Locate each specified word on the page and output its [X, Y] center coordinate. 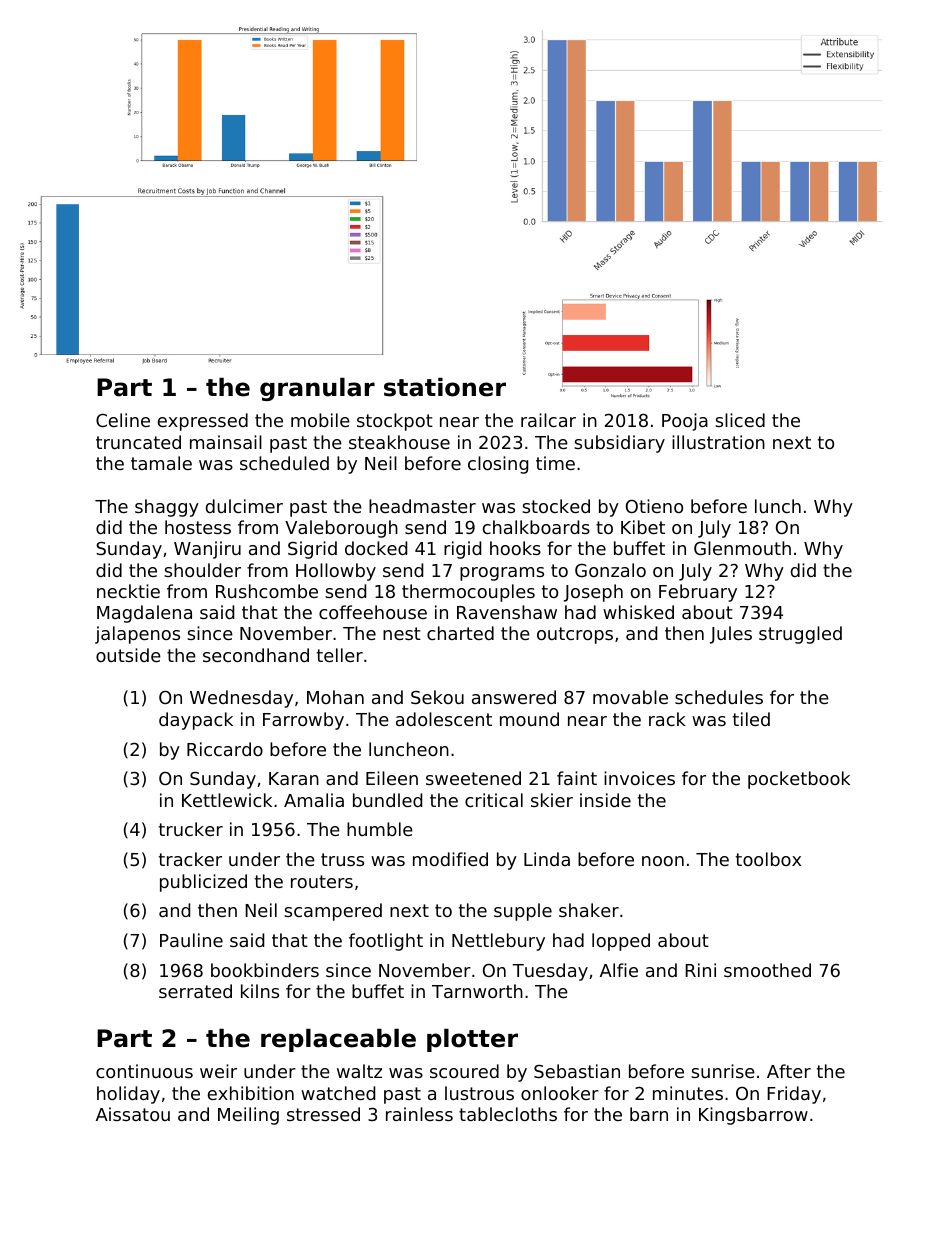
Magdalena [144, 614]
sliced [740, 420]
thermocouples [468, 593]
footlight [386, 942]
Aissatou [133, 1114]
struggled [800, 635]
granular [317, 389]
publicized [203, 883]
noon [663, 861]
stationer [445, 387]
